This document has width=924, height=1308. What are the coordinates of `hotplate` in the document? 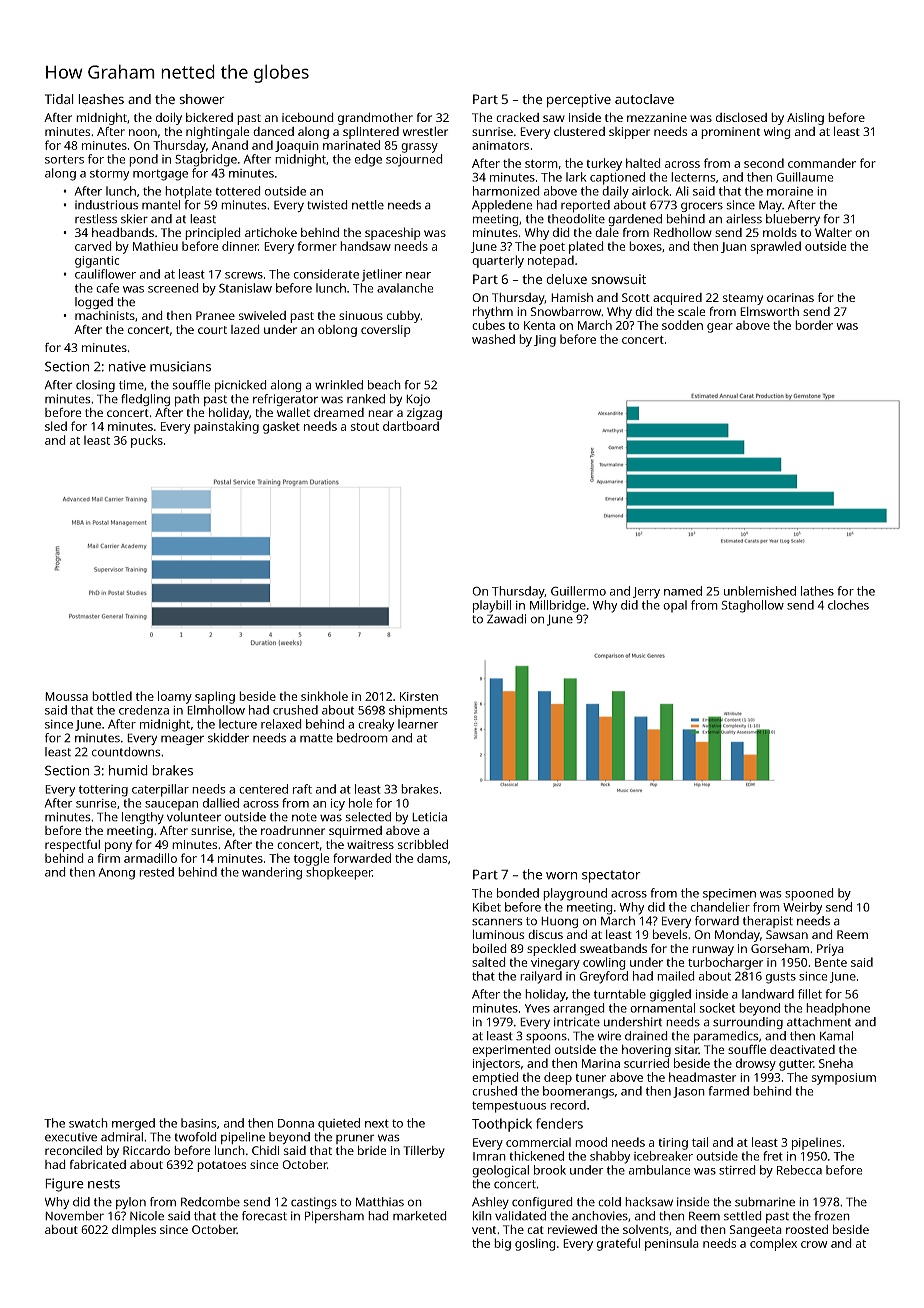 It's located at (188, 192).
